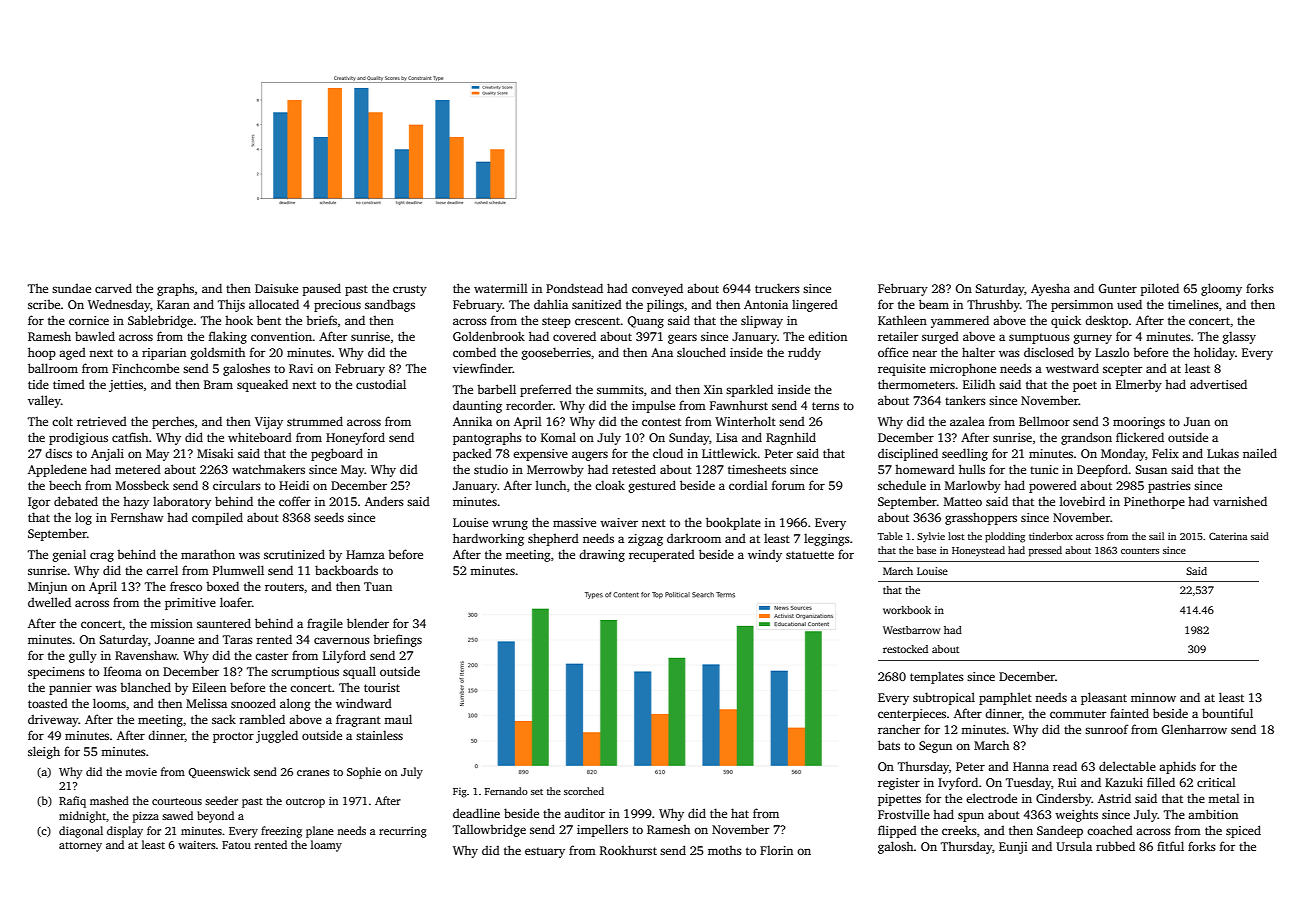  I want to click on Daisuke, so click(276, 288).
